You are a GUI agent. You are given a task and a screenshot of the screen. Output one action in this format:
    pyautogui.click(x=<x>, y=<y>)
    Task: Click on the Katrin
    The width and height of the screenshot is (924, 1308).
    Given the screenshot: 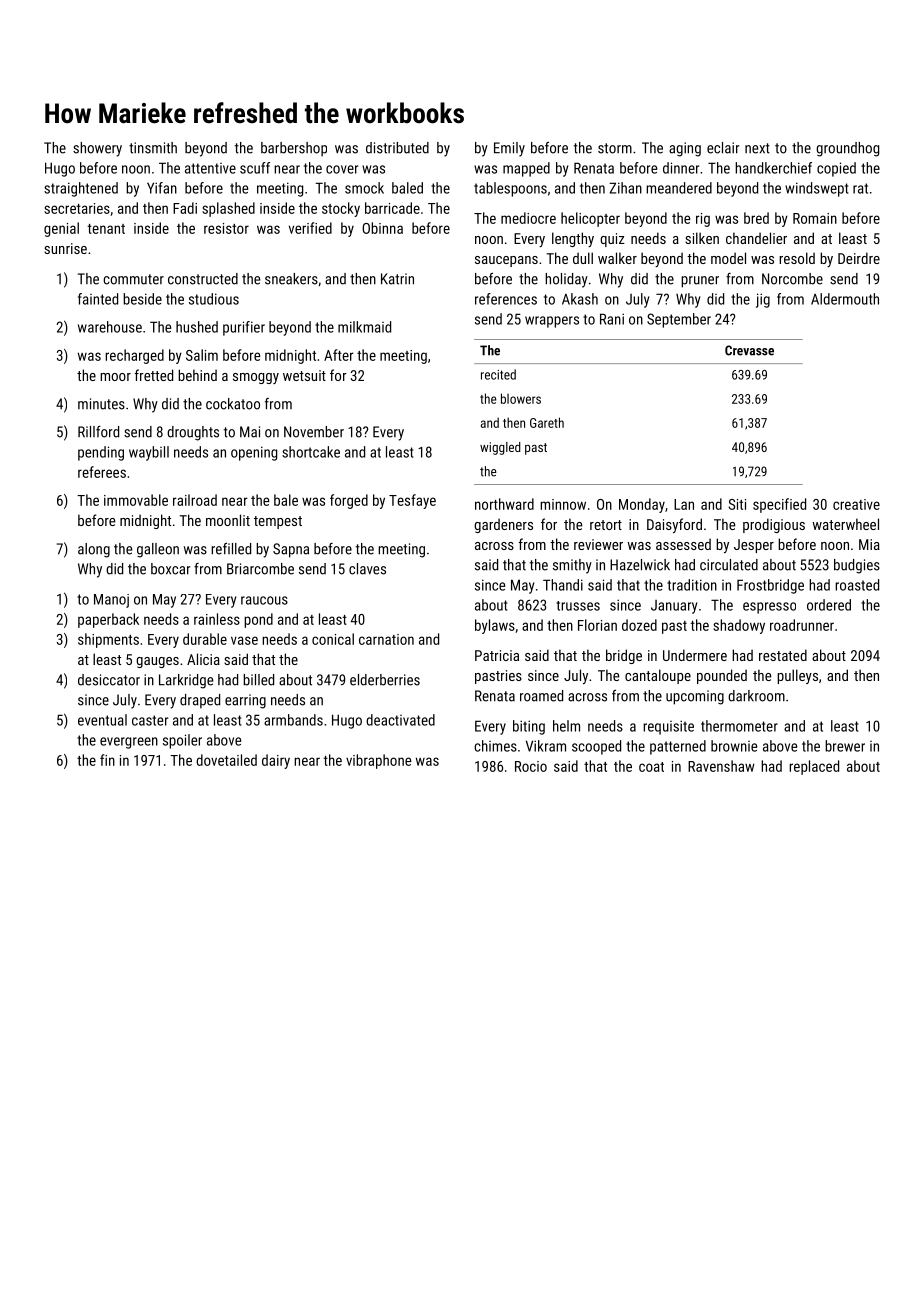 What is the action you would take?
    pyautogui.click(x=397, y=279)
